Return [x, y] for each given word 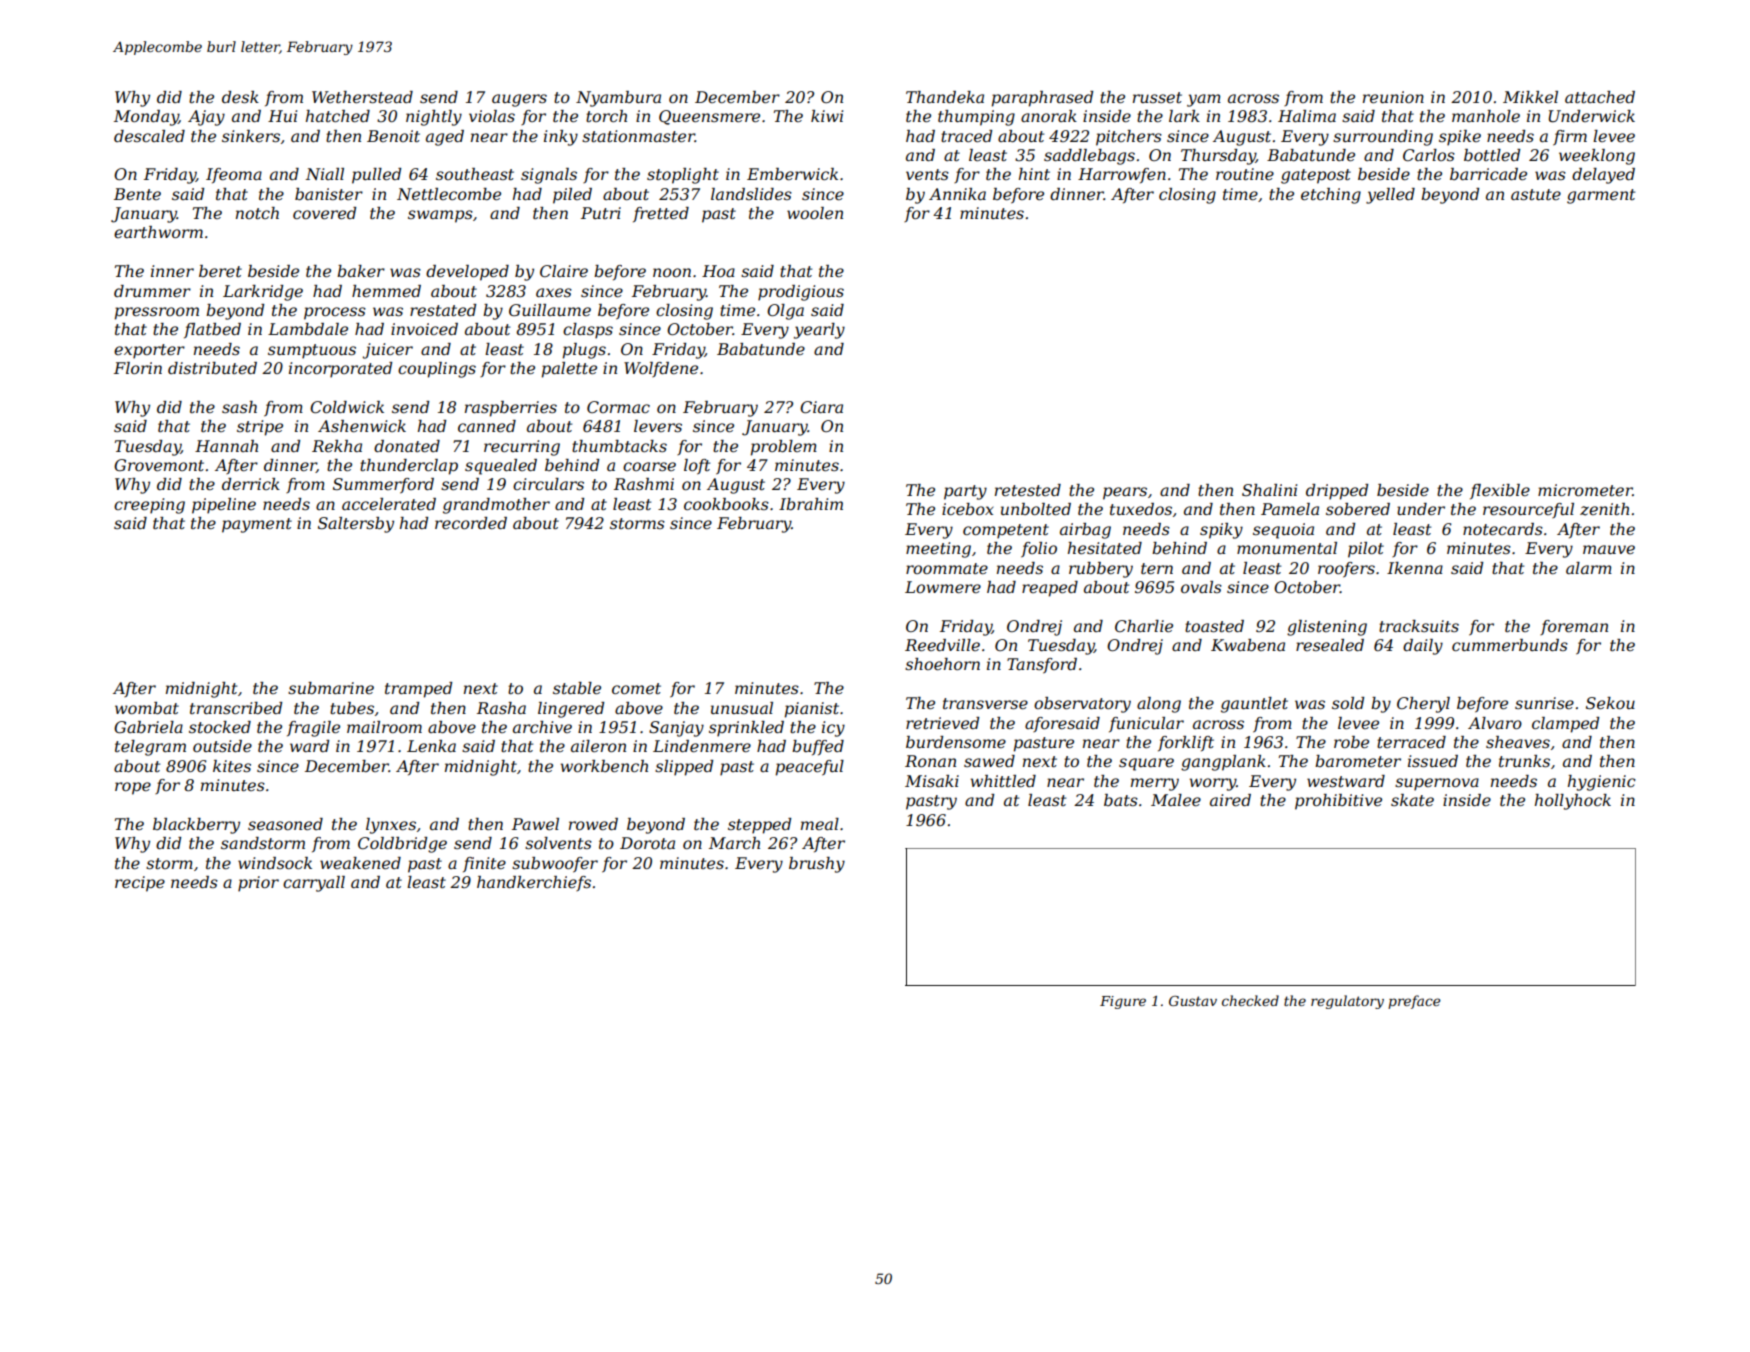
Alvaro [1495, 723]
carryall [314, 884]
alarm [1589, 568]
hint [1034, 174]
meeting [938, 550]
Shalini [1269, 490]
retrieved [942, 723]
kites [232, 766]
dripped [1337, 492]
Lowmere [943, 587]
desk [240, 97]
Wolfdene [661, 369]
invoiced [424, 329]
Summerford [383, 486]
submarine [331, 688]
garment [1601, 196]
